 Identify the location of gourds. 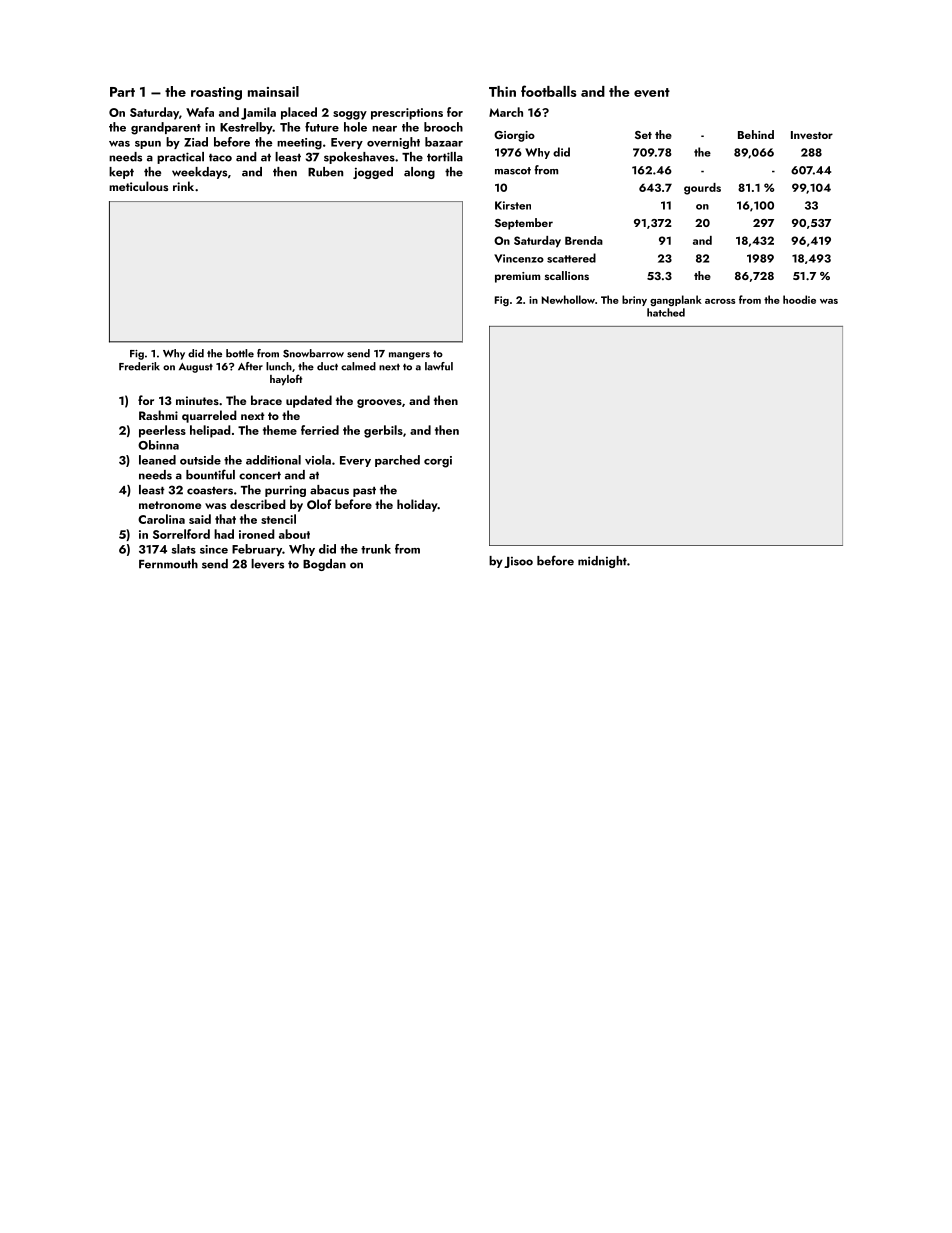
(702, 189).
